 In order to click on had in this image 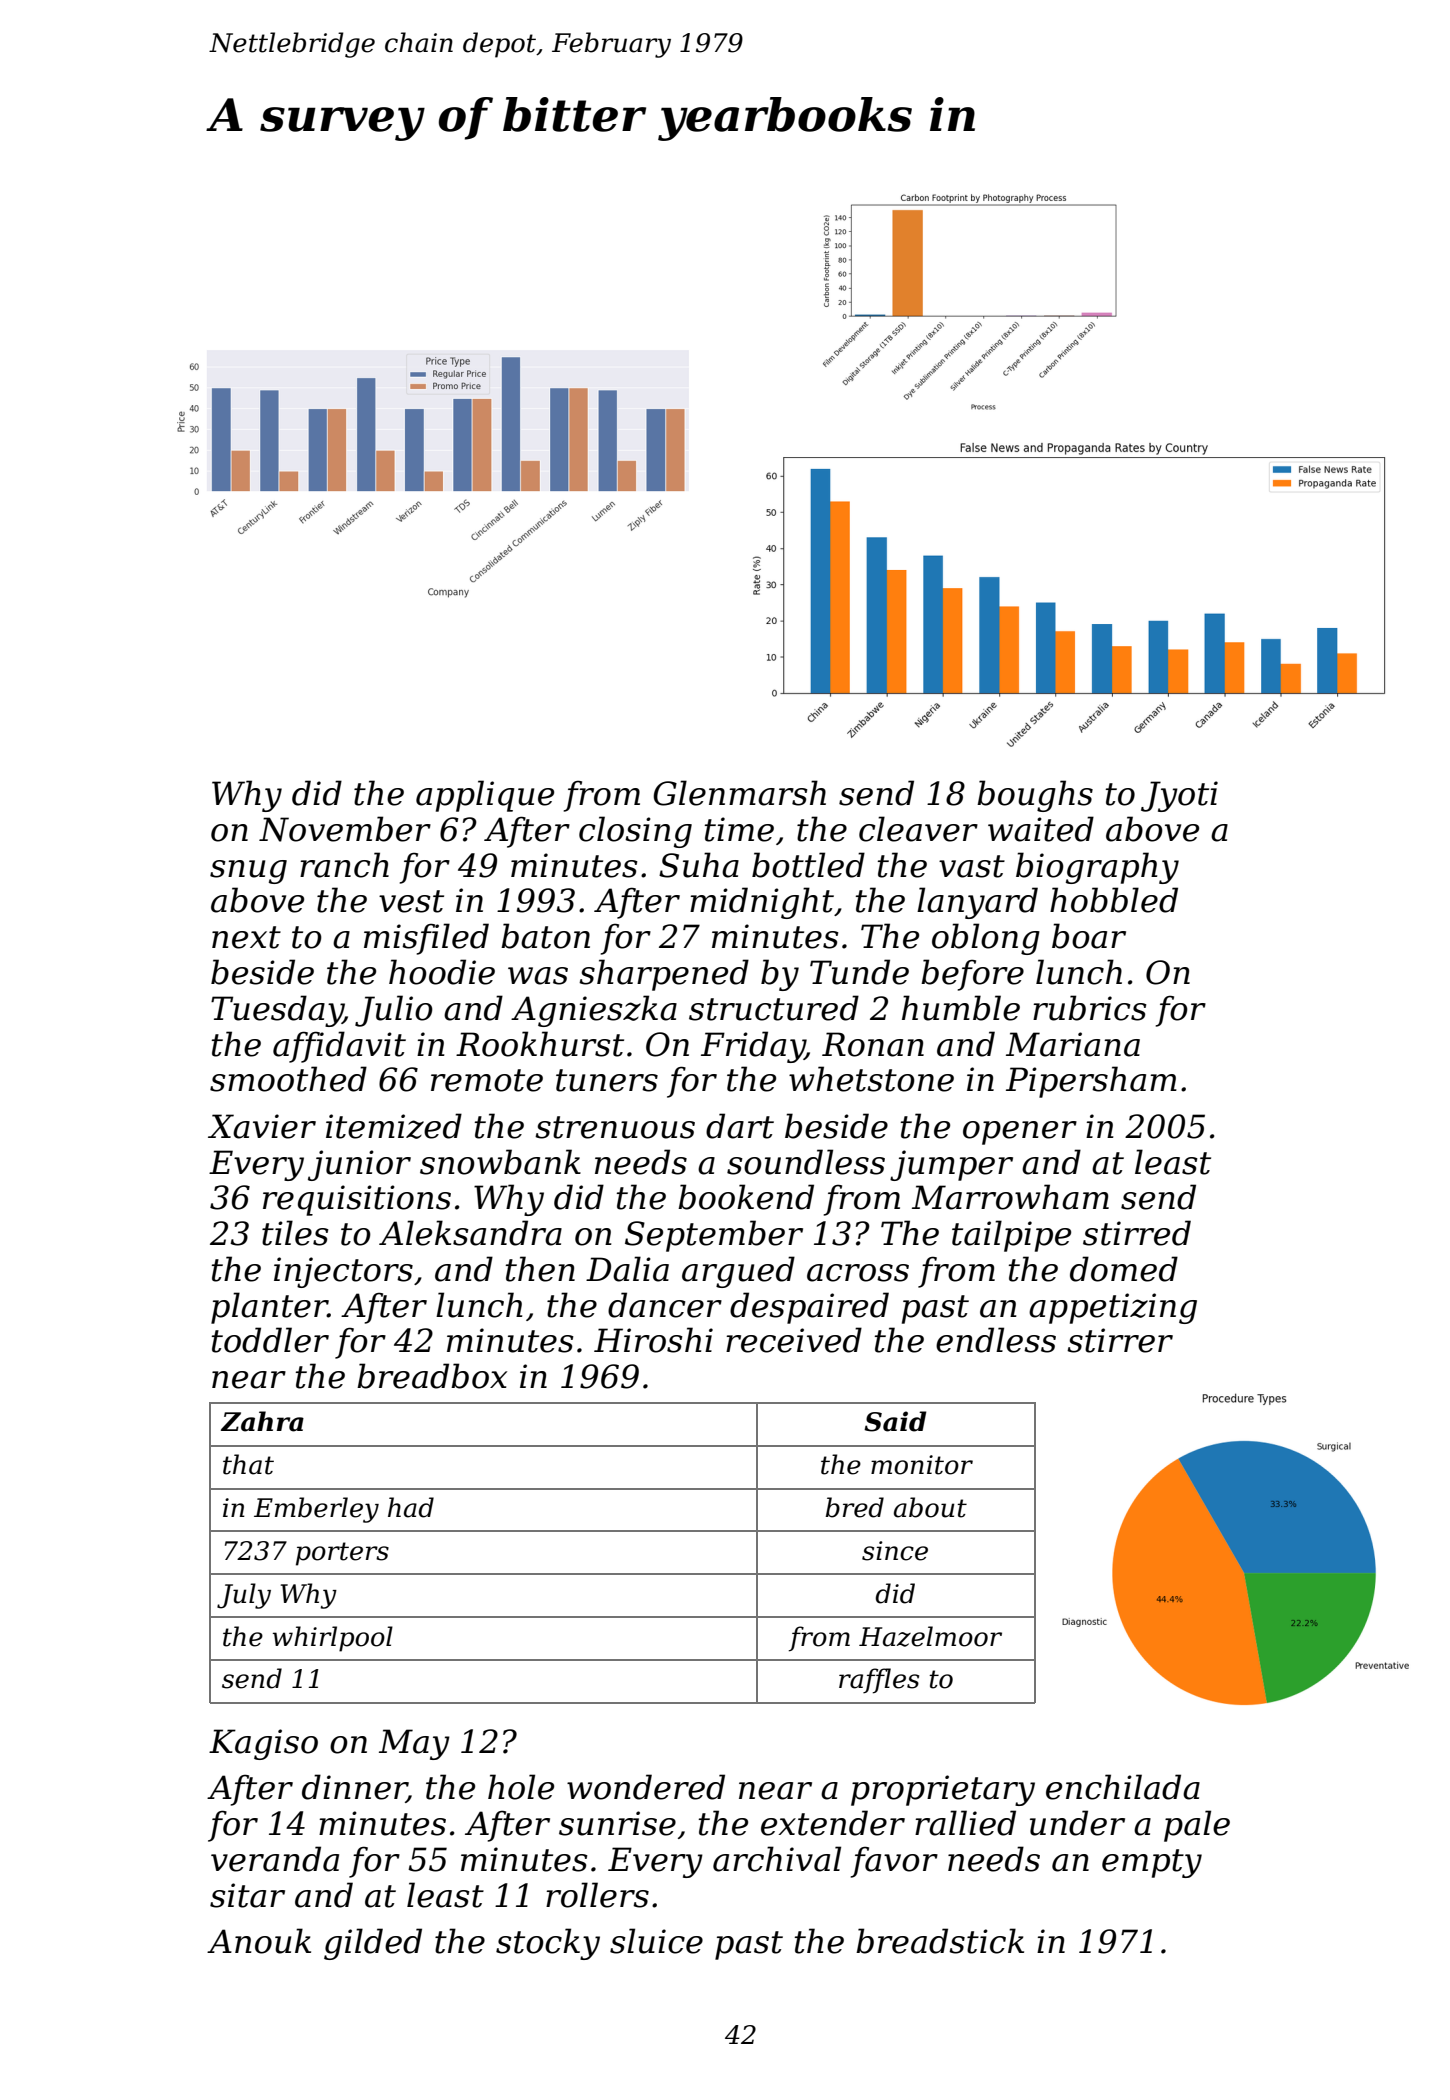, I will do `click(411, 1507)`.
